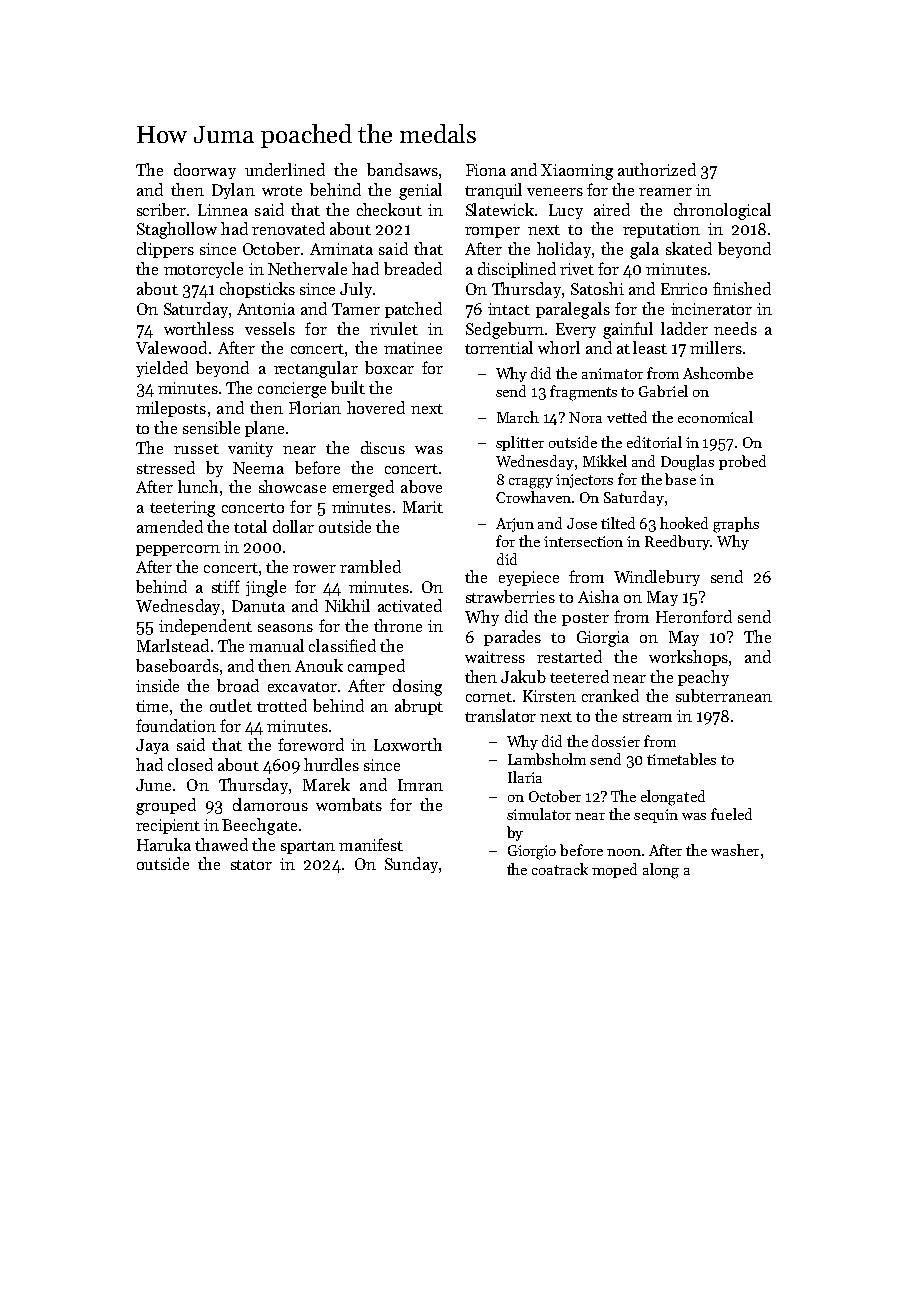 The width and height of the image is (908, 1316). I want to click on authorized, so click(657, 169).
